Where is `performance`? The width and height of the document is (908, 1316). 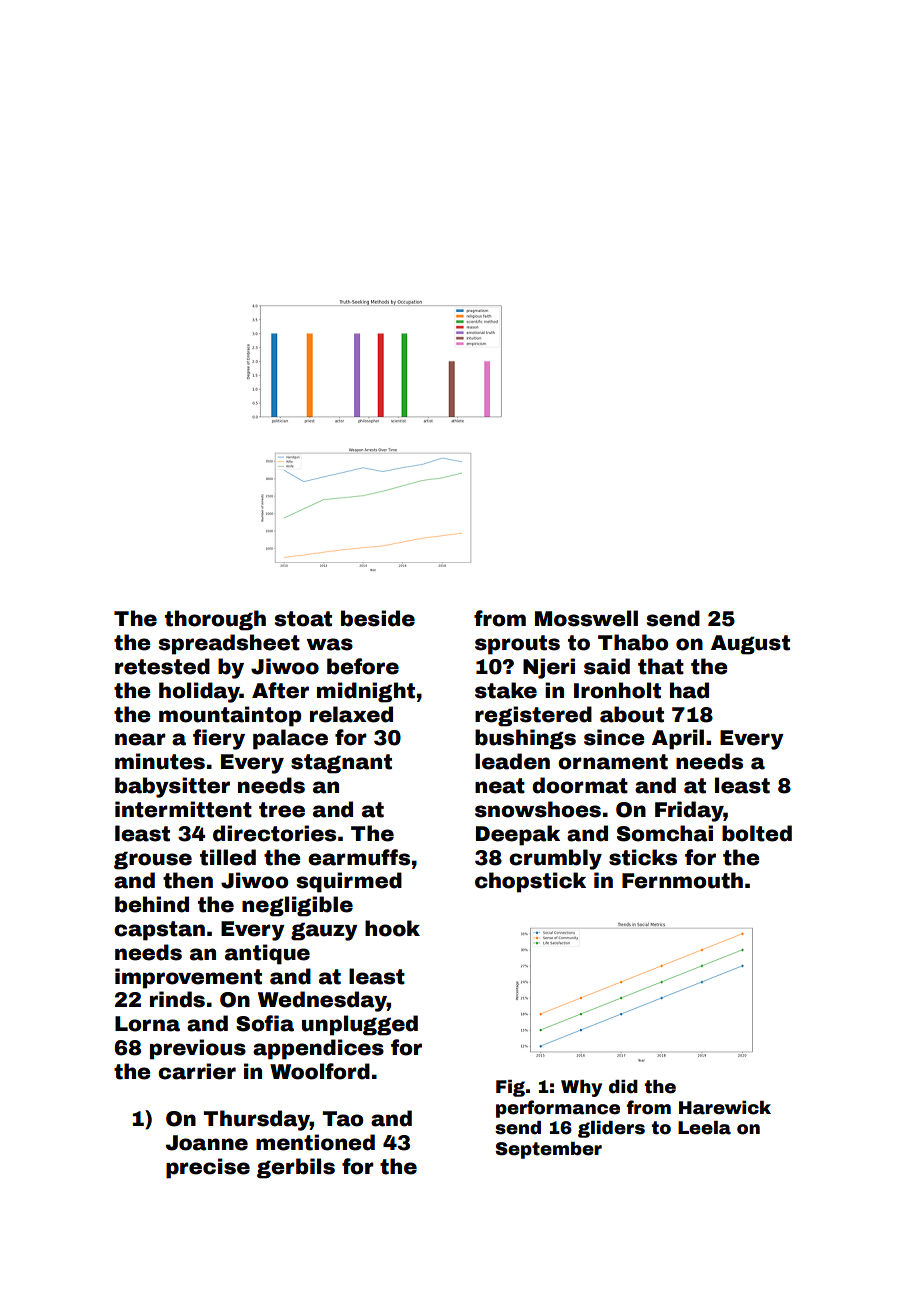 performance is located at coordinates (558, 1109).
